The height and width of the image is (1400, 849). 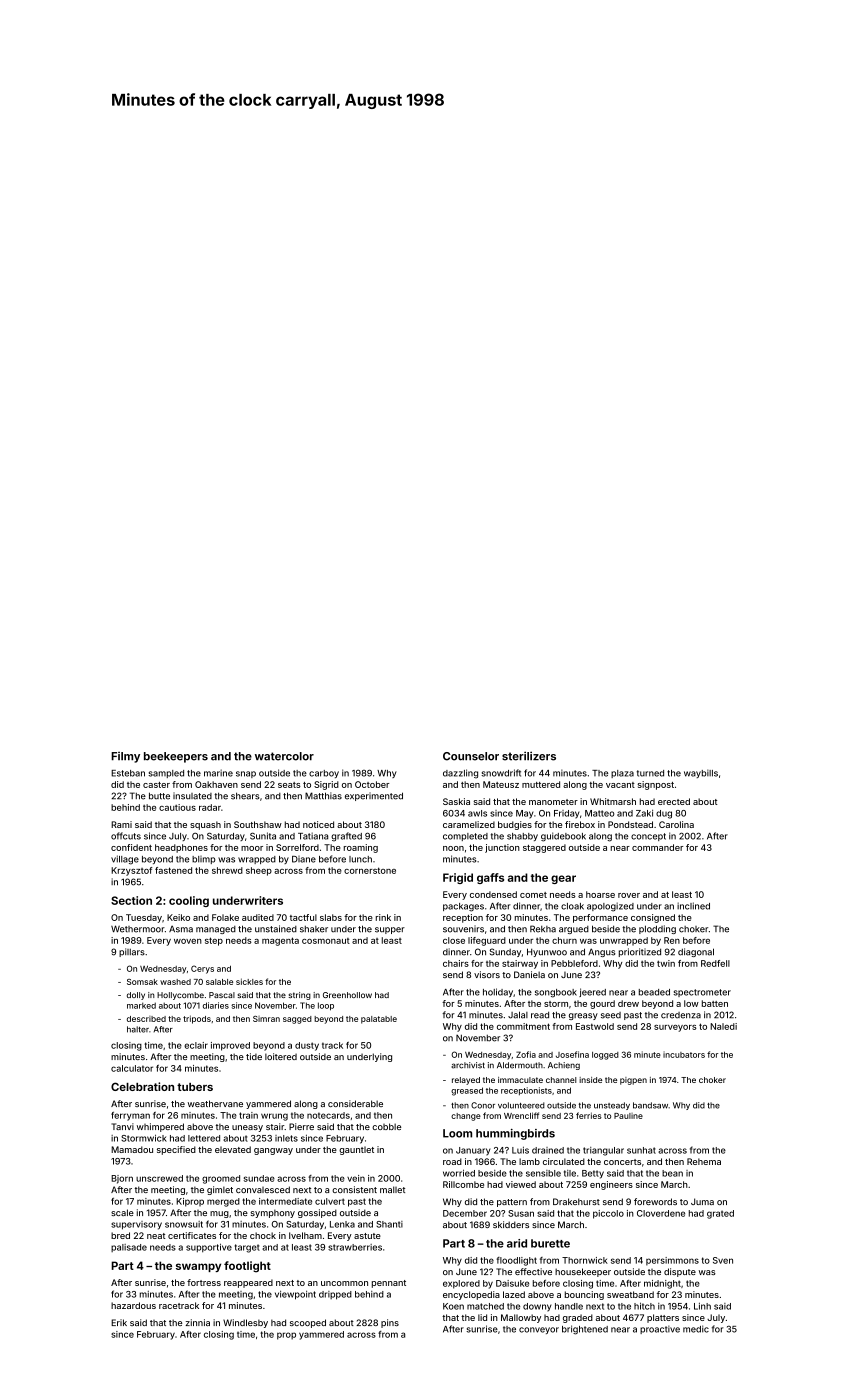 I want to click on shears, so click(x=245, y=796).
